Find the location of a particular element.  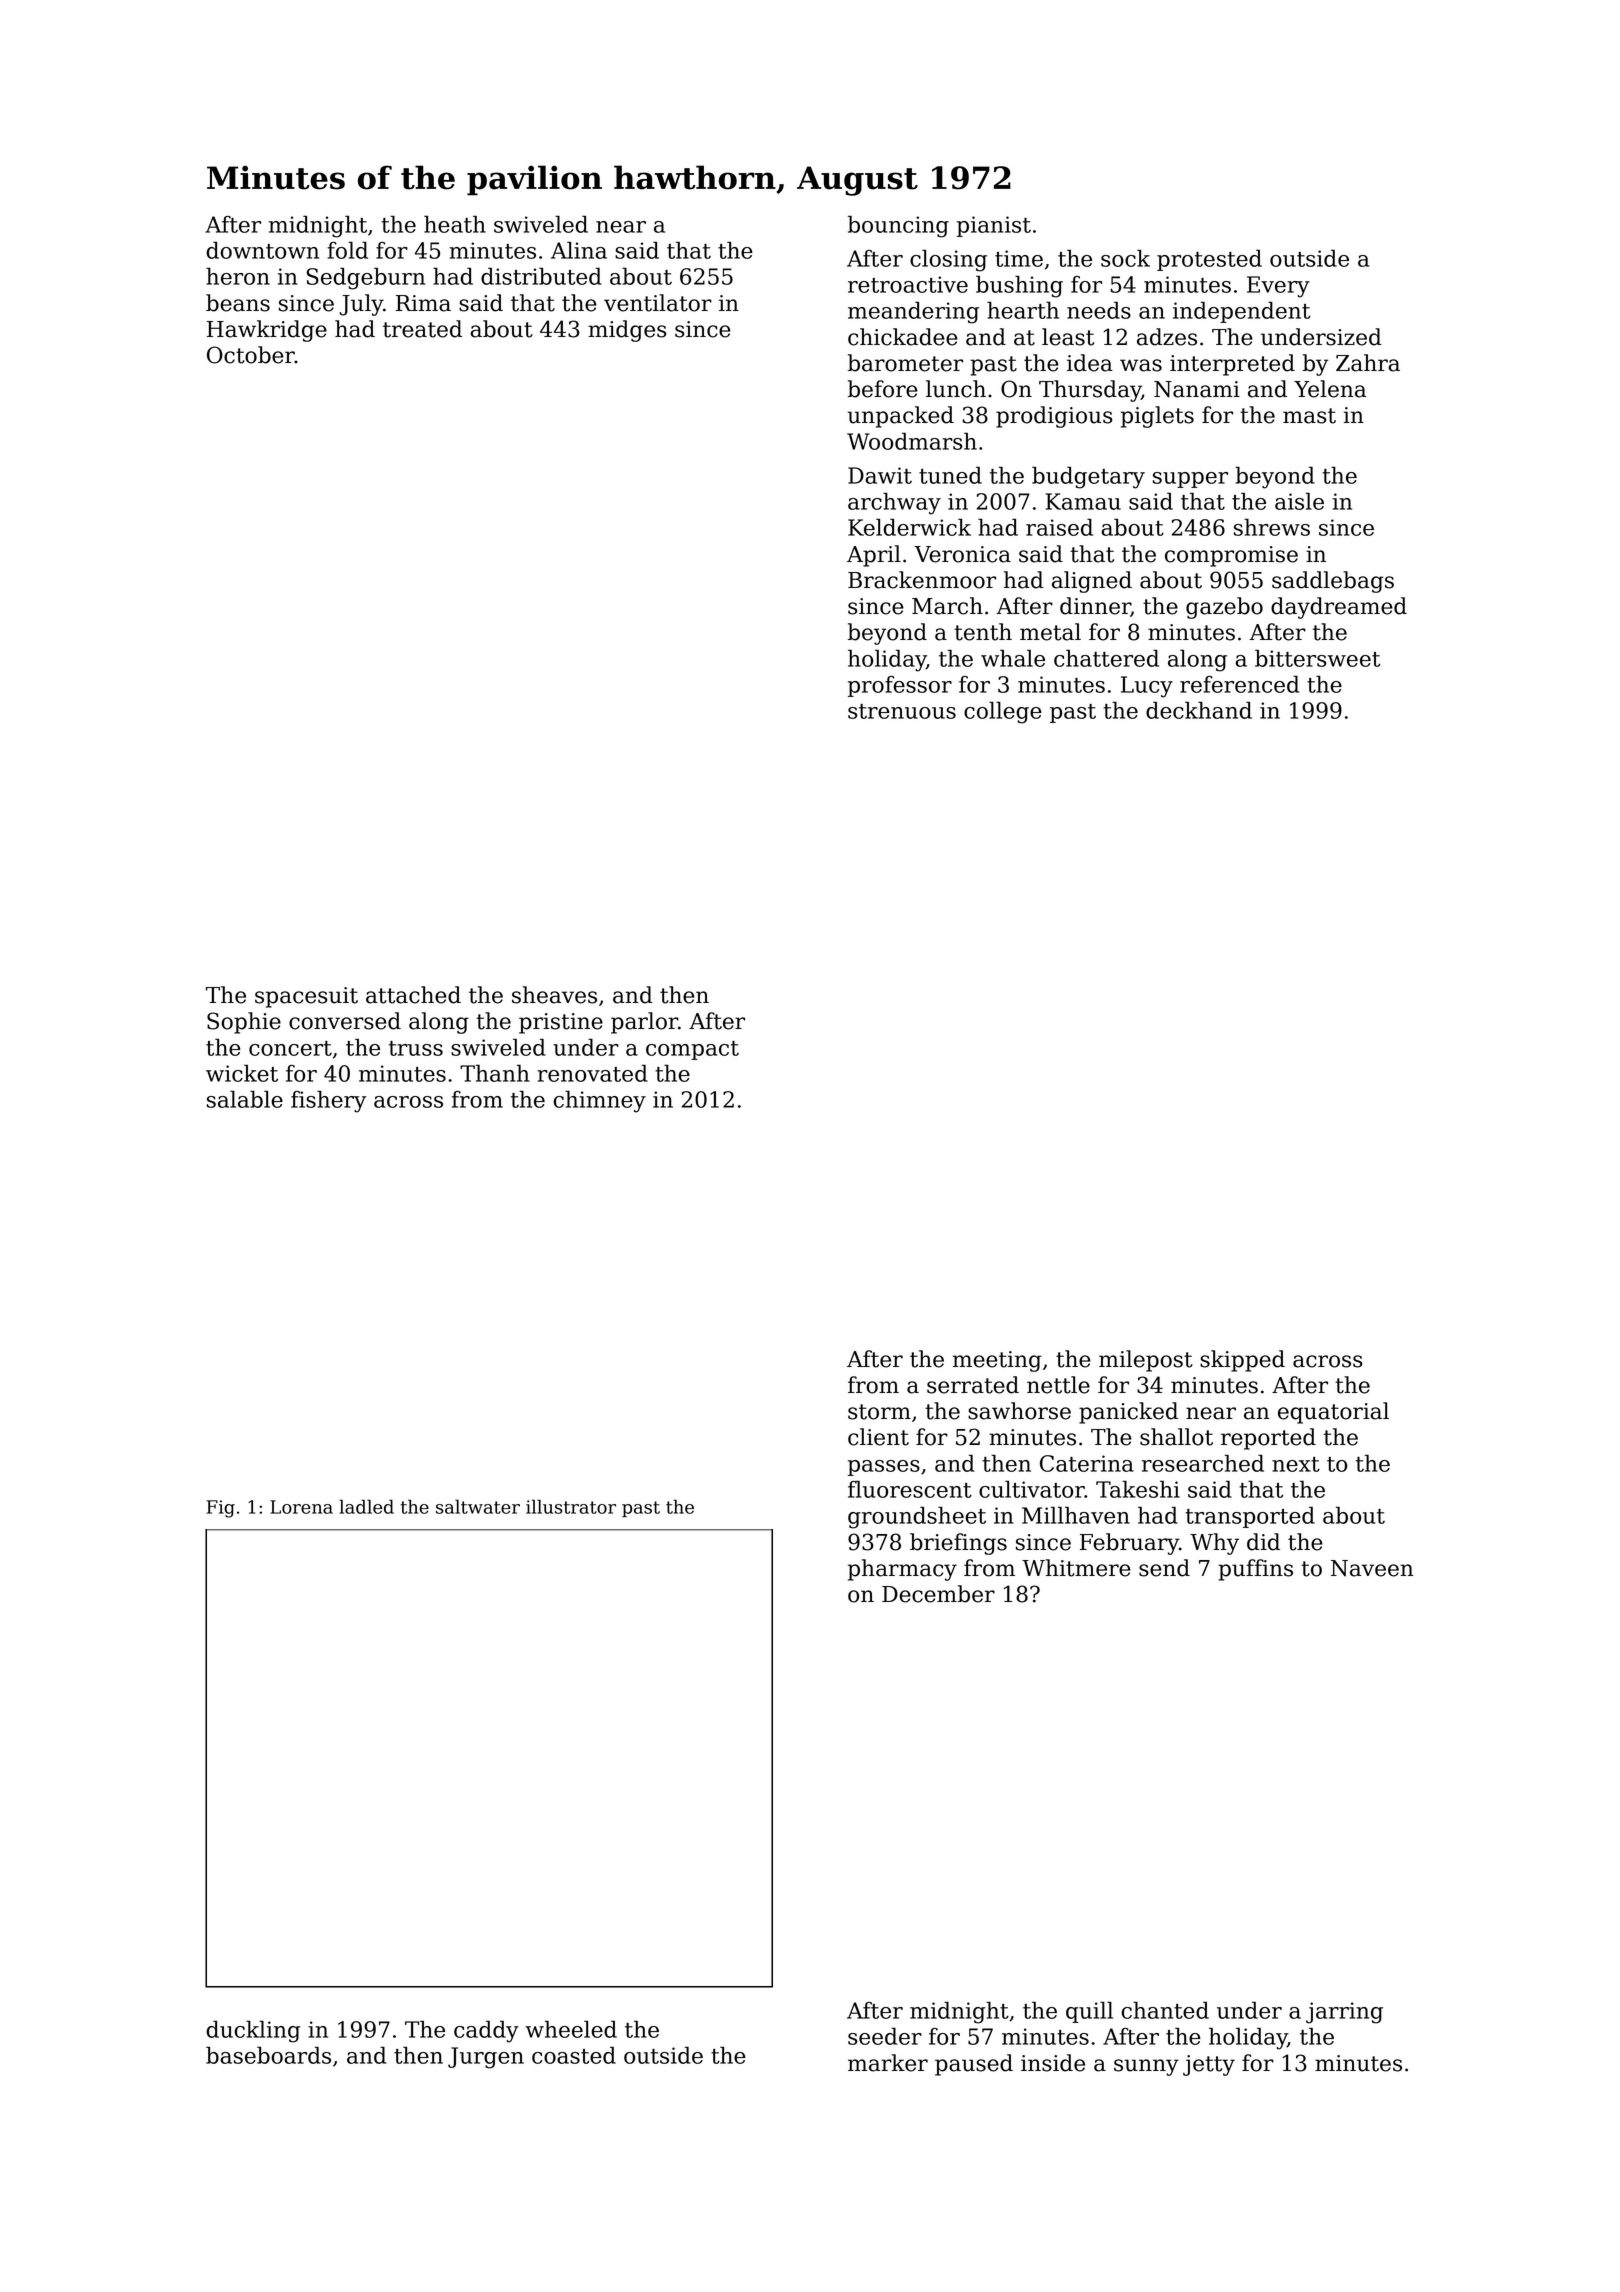

pharmacy is located at coordinates (902, 1570).
